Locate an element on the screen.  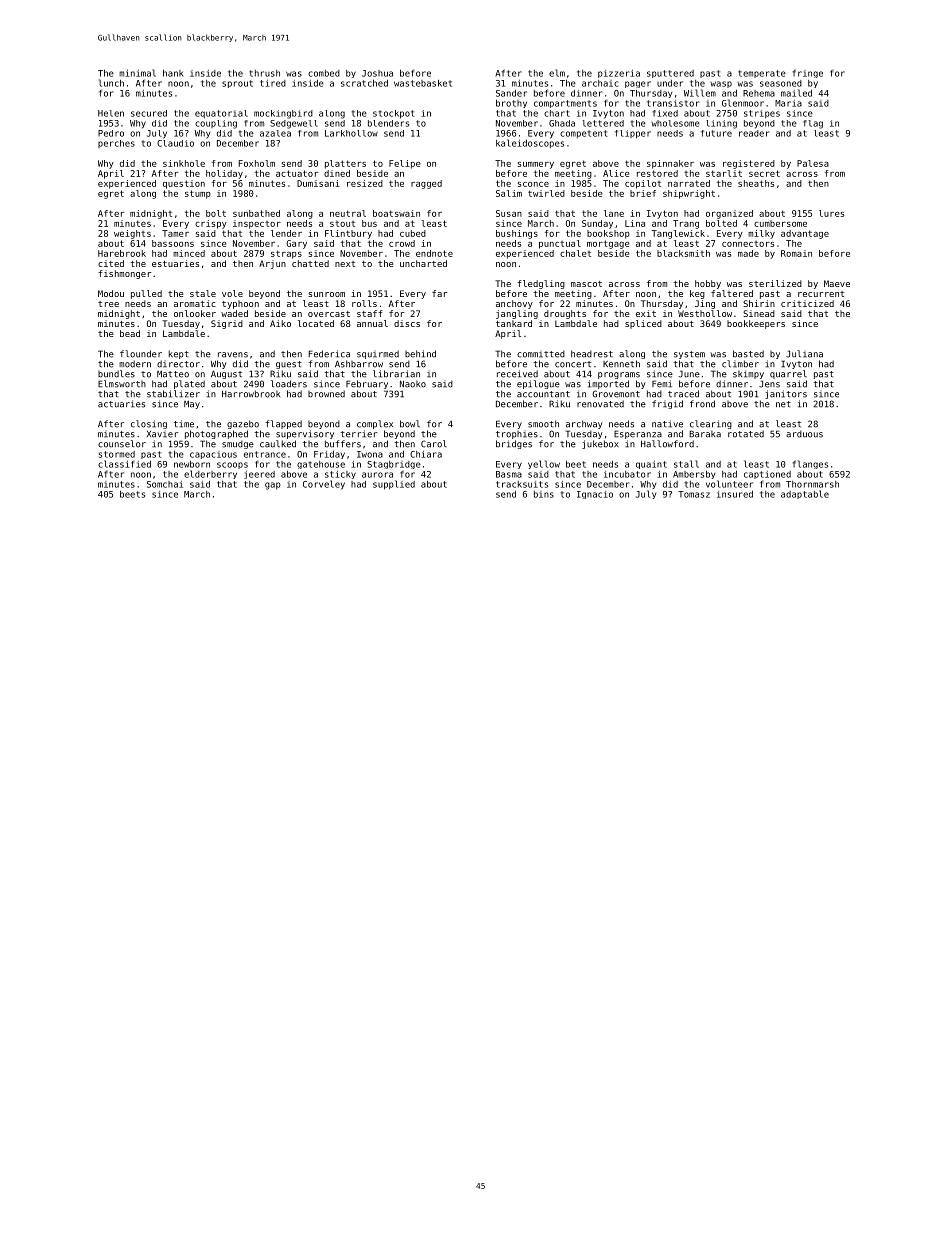
bins is located at coordinates (544, 494).
